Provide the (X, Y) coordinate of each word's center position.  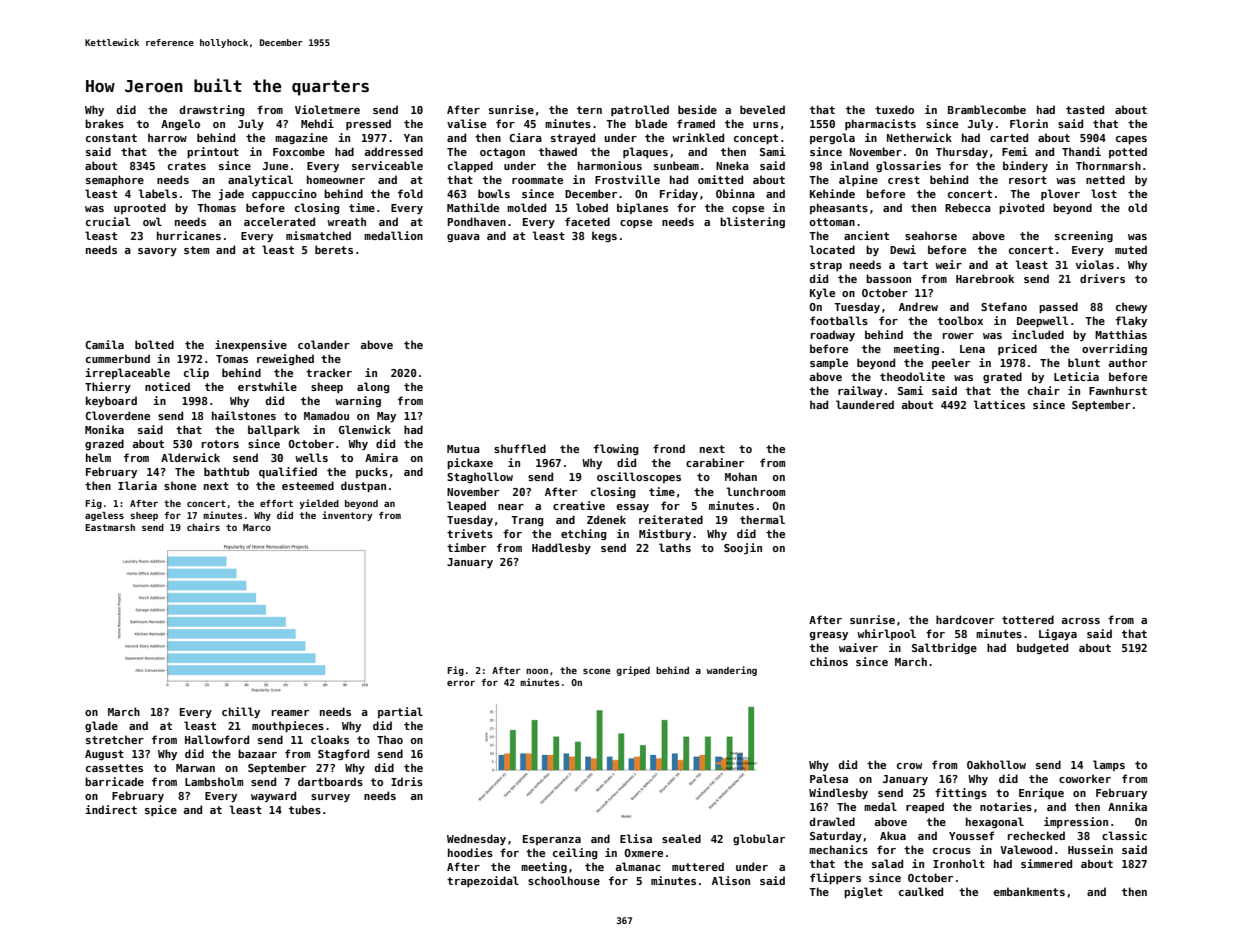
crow (909, 766)
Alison (731, 880)
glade (101, 726)
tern (589, 110)
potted (1128, 152)
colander (324, 344)
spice (161, 810)
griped (633, 671)
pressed (368, 124)
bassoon (888, 278)
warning (358, 401)
